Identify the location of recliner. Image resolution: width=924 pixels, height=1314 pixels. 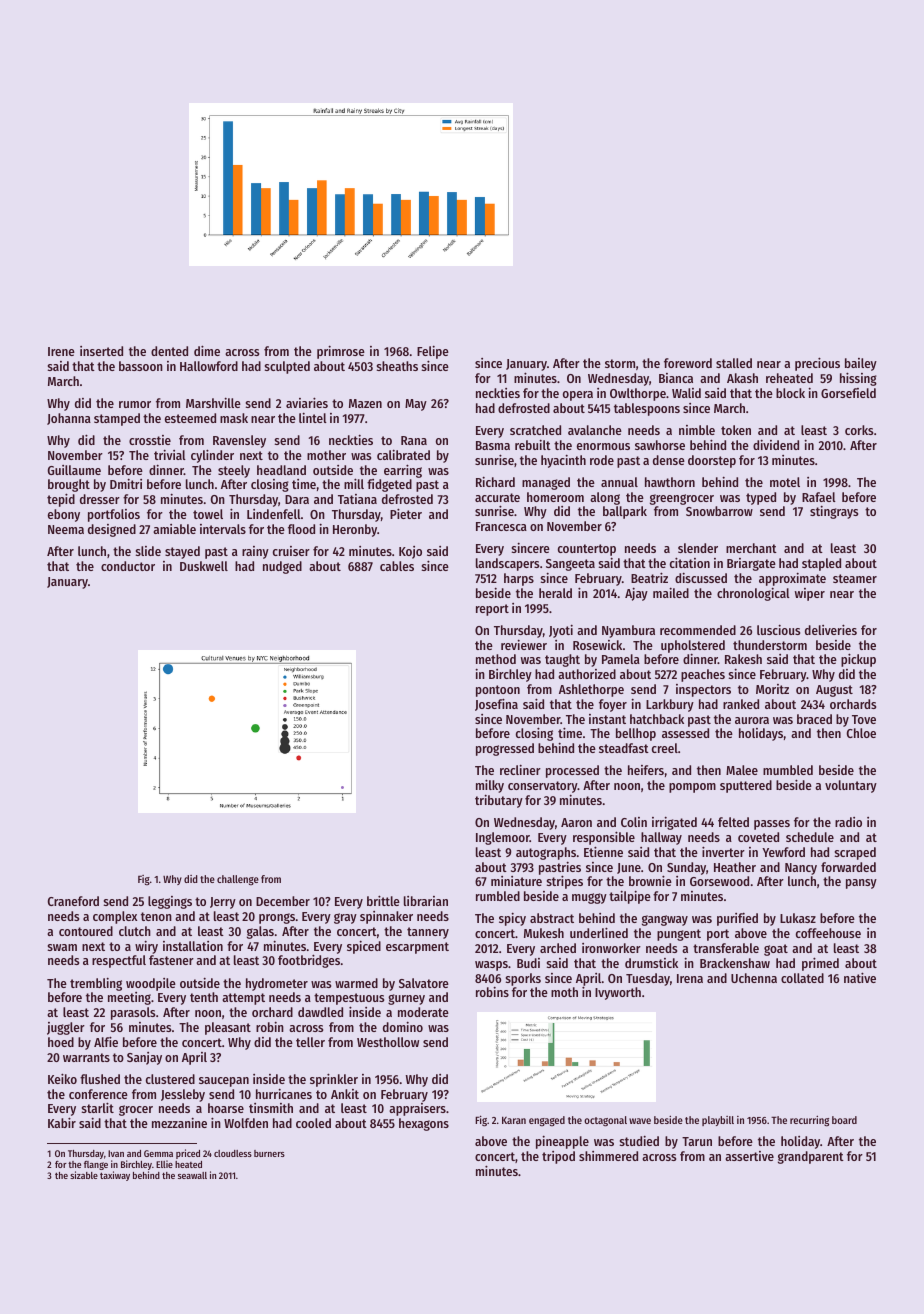
(520, 770).
